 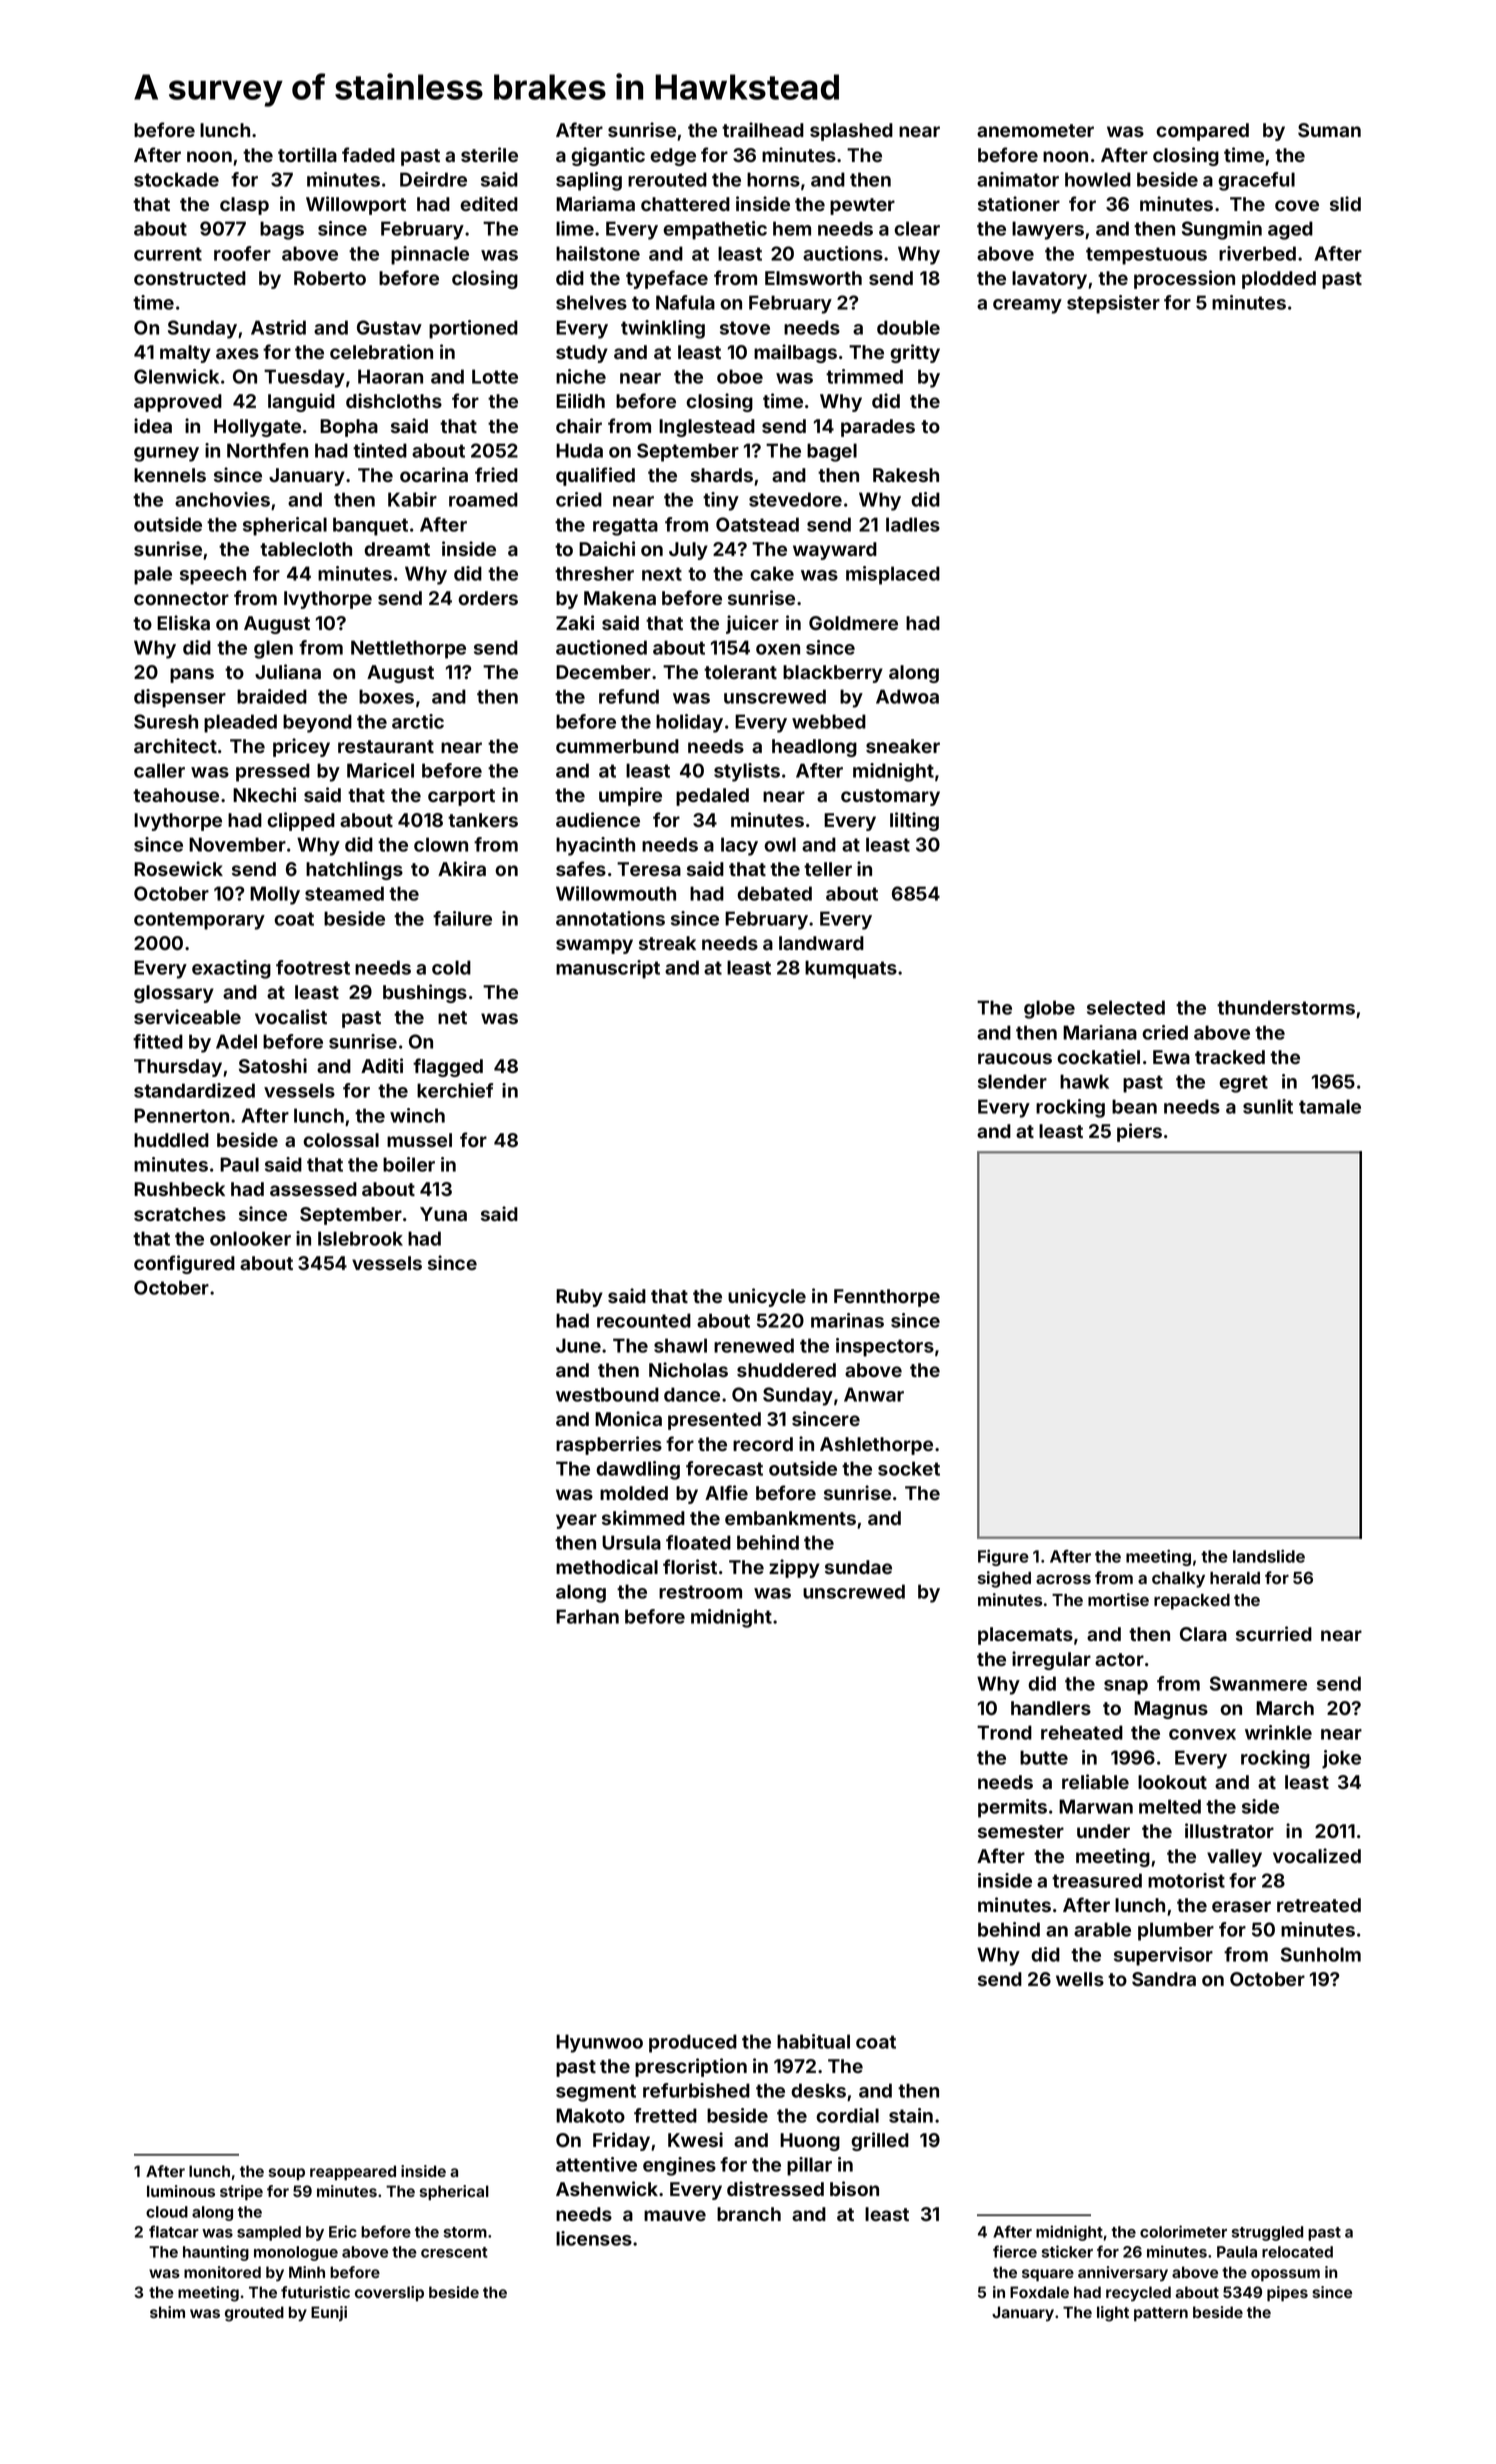 What do you see at coordinates (1230, 1057) in the document?
I see `tracked` at bounding box center [1230, 1057].
